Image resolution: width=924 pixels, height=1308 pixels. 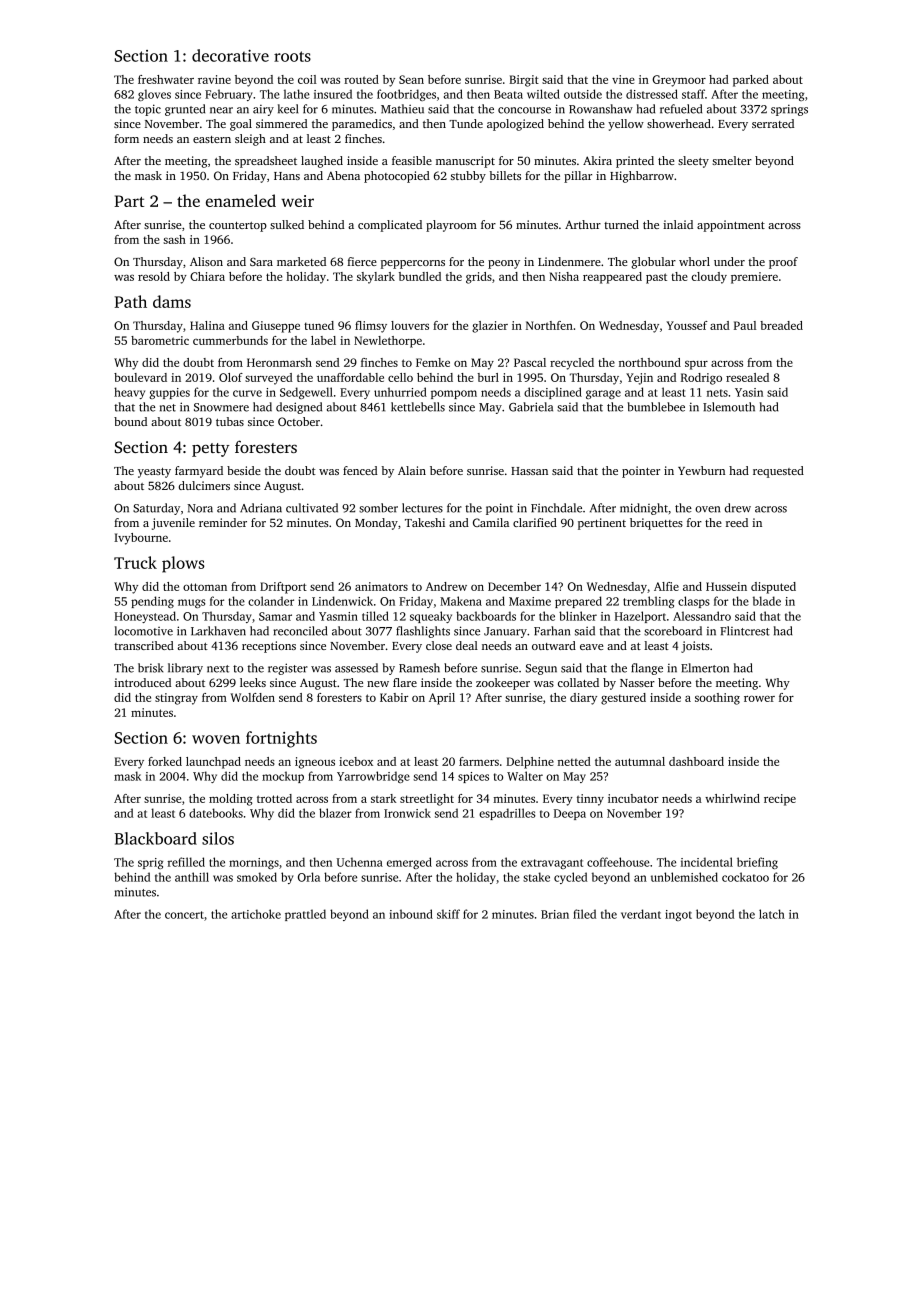 What do you see at coordinates (780, 800) in the document?
I see `recipe` at bounding box center [780, 800].
